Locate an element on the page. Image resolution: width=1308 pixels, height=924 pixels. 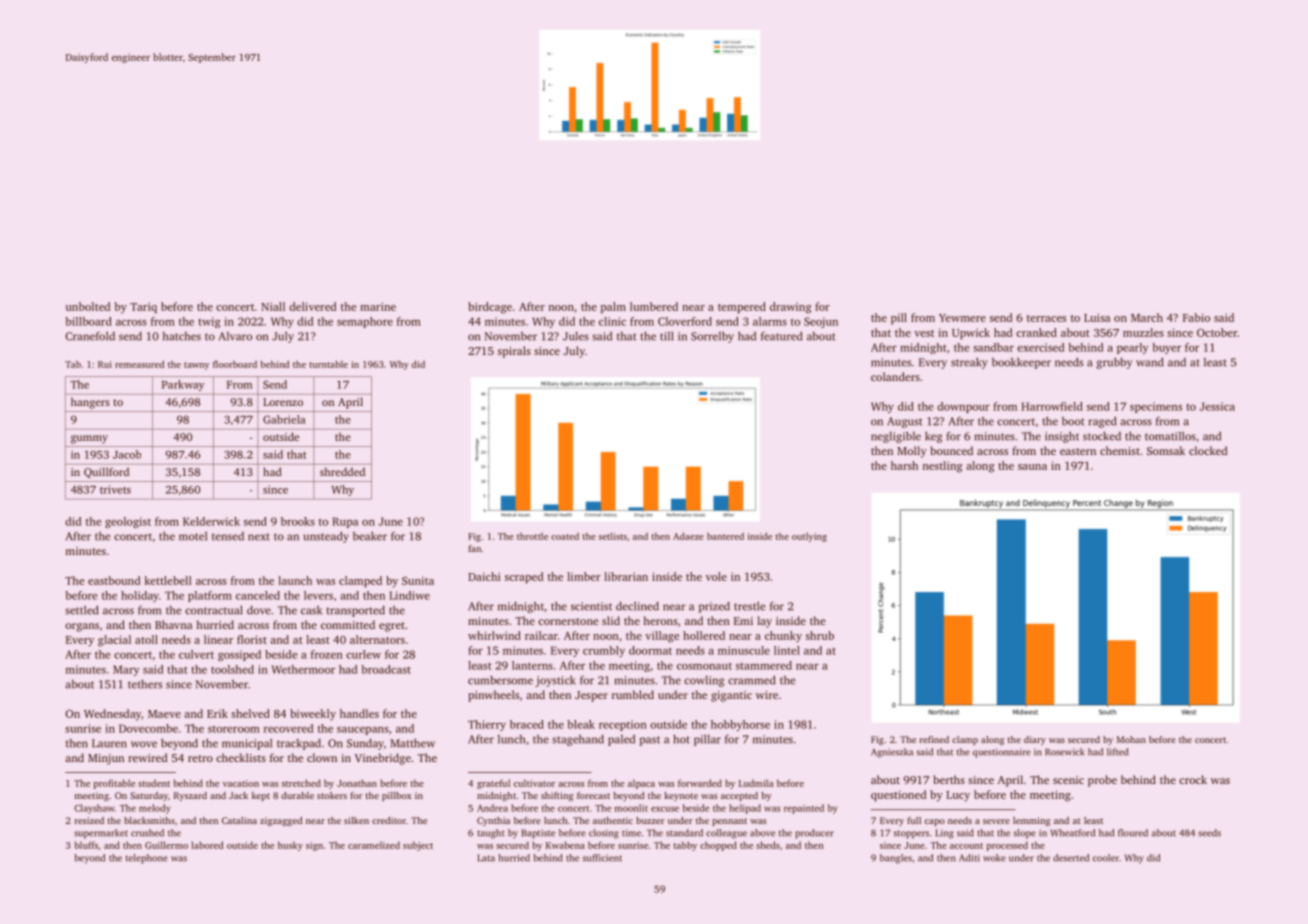
Jacob is located at coordinates (127, 454).
